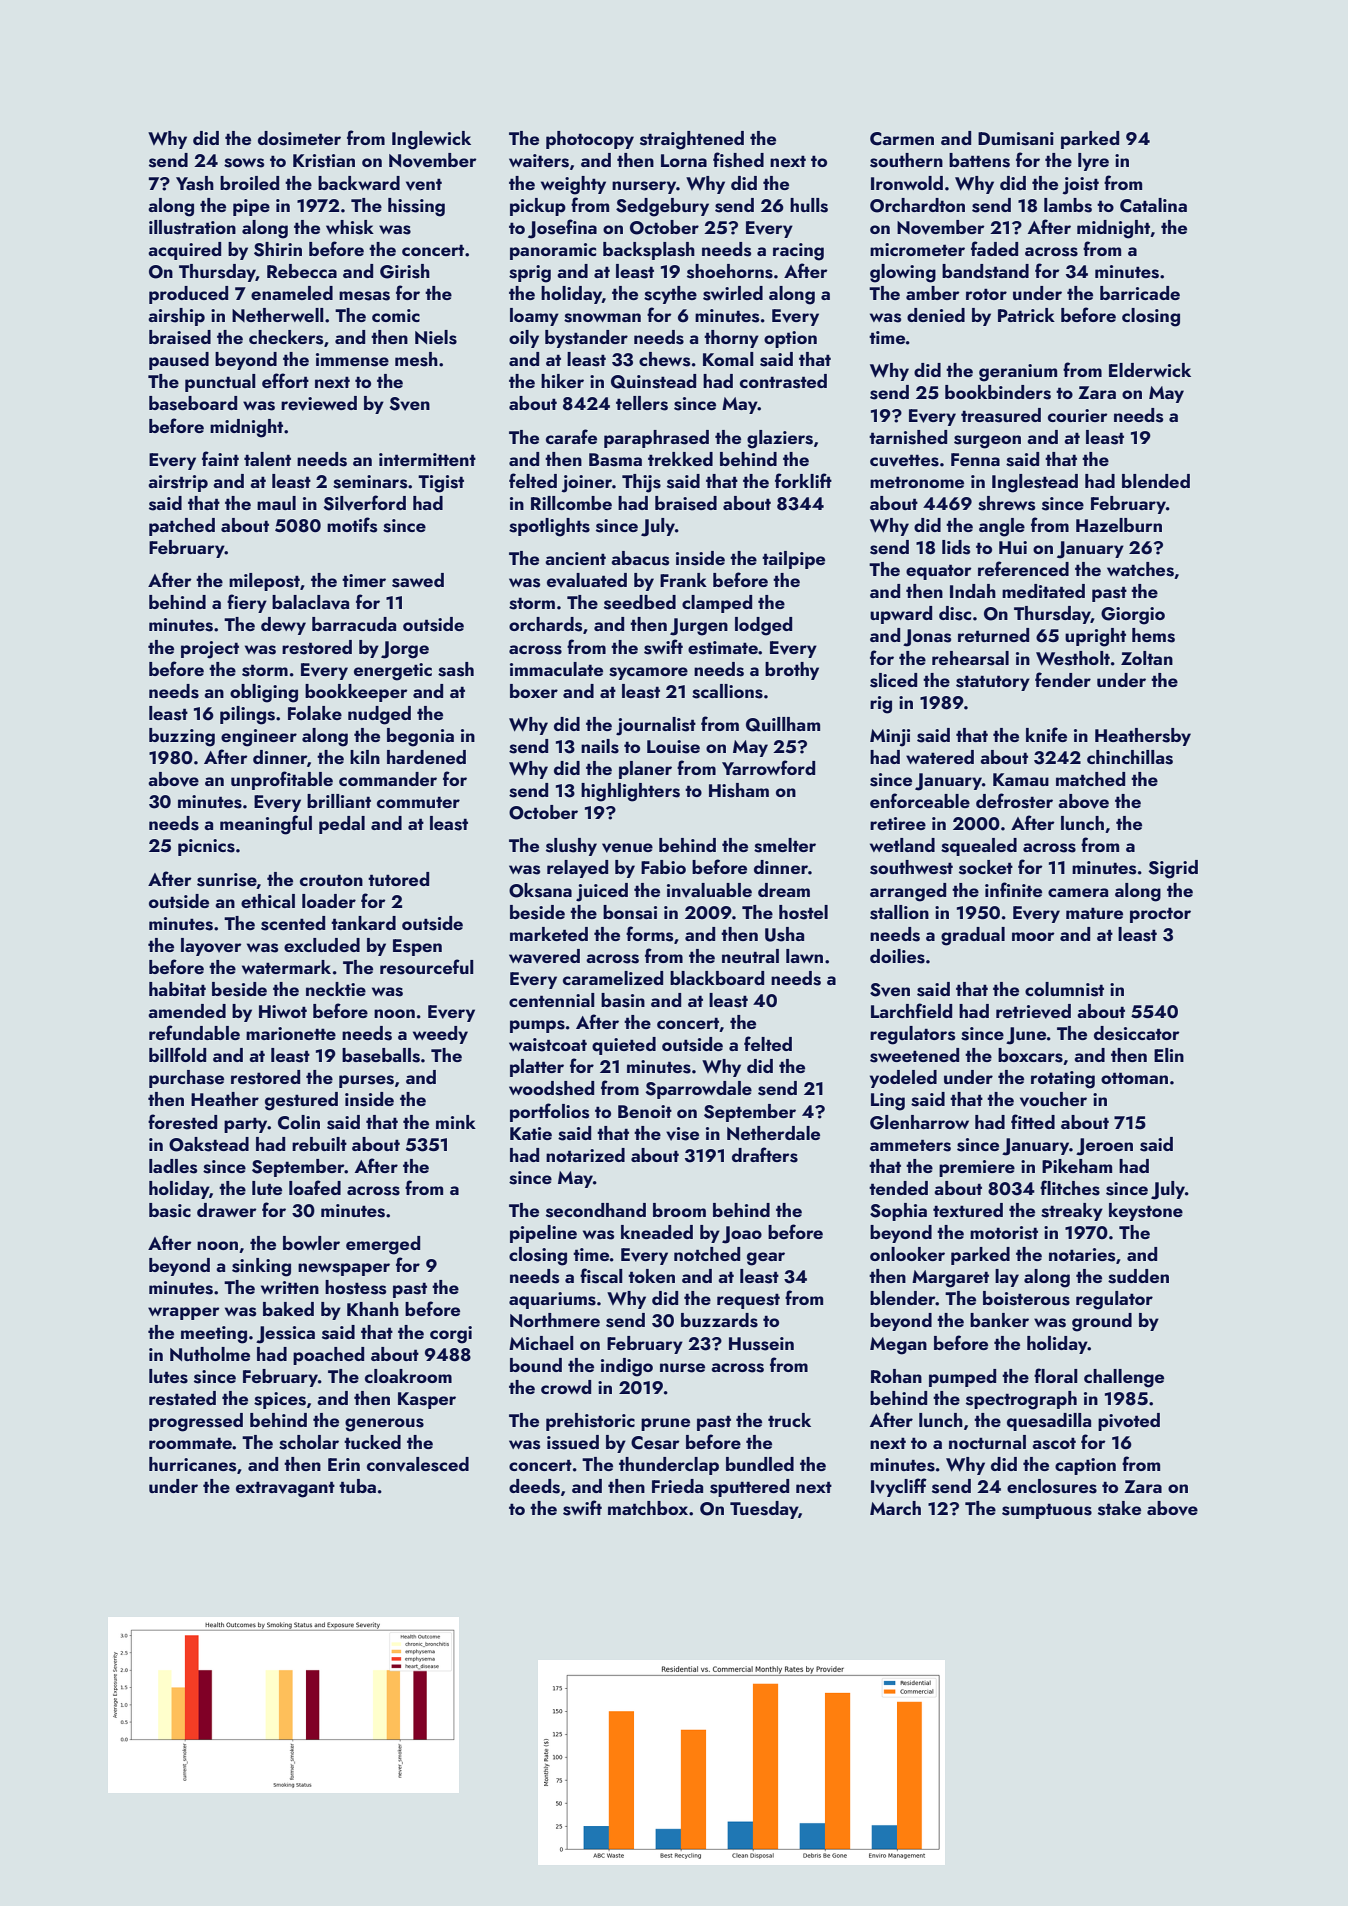 This document has height=1906, width=1348. What do you see at coordinates (907, 183) in the document?
I see `Ironwold` at bounding box center [907, 183].
